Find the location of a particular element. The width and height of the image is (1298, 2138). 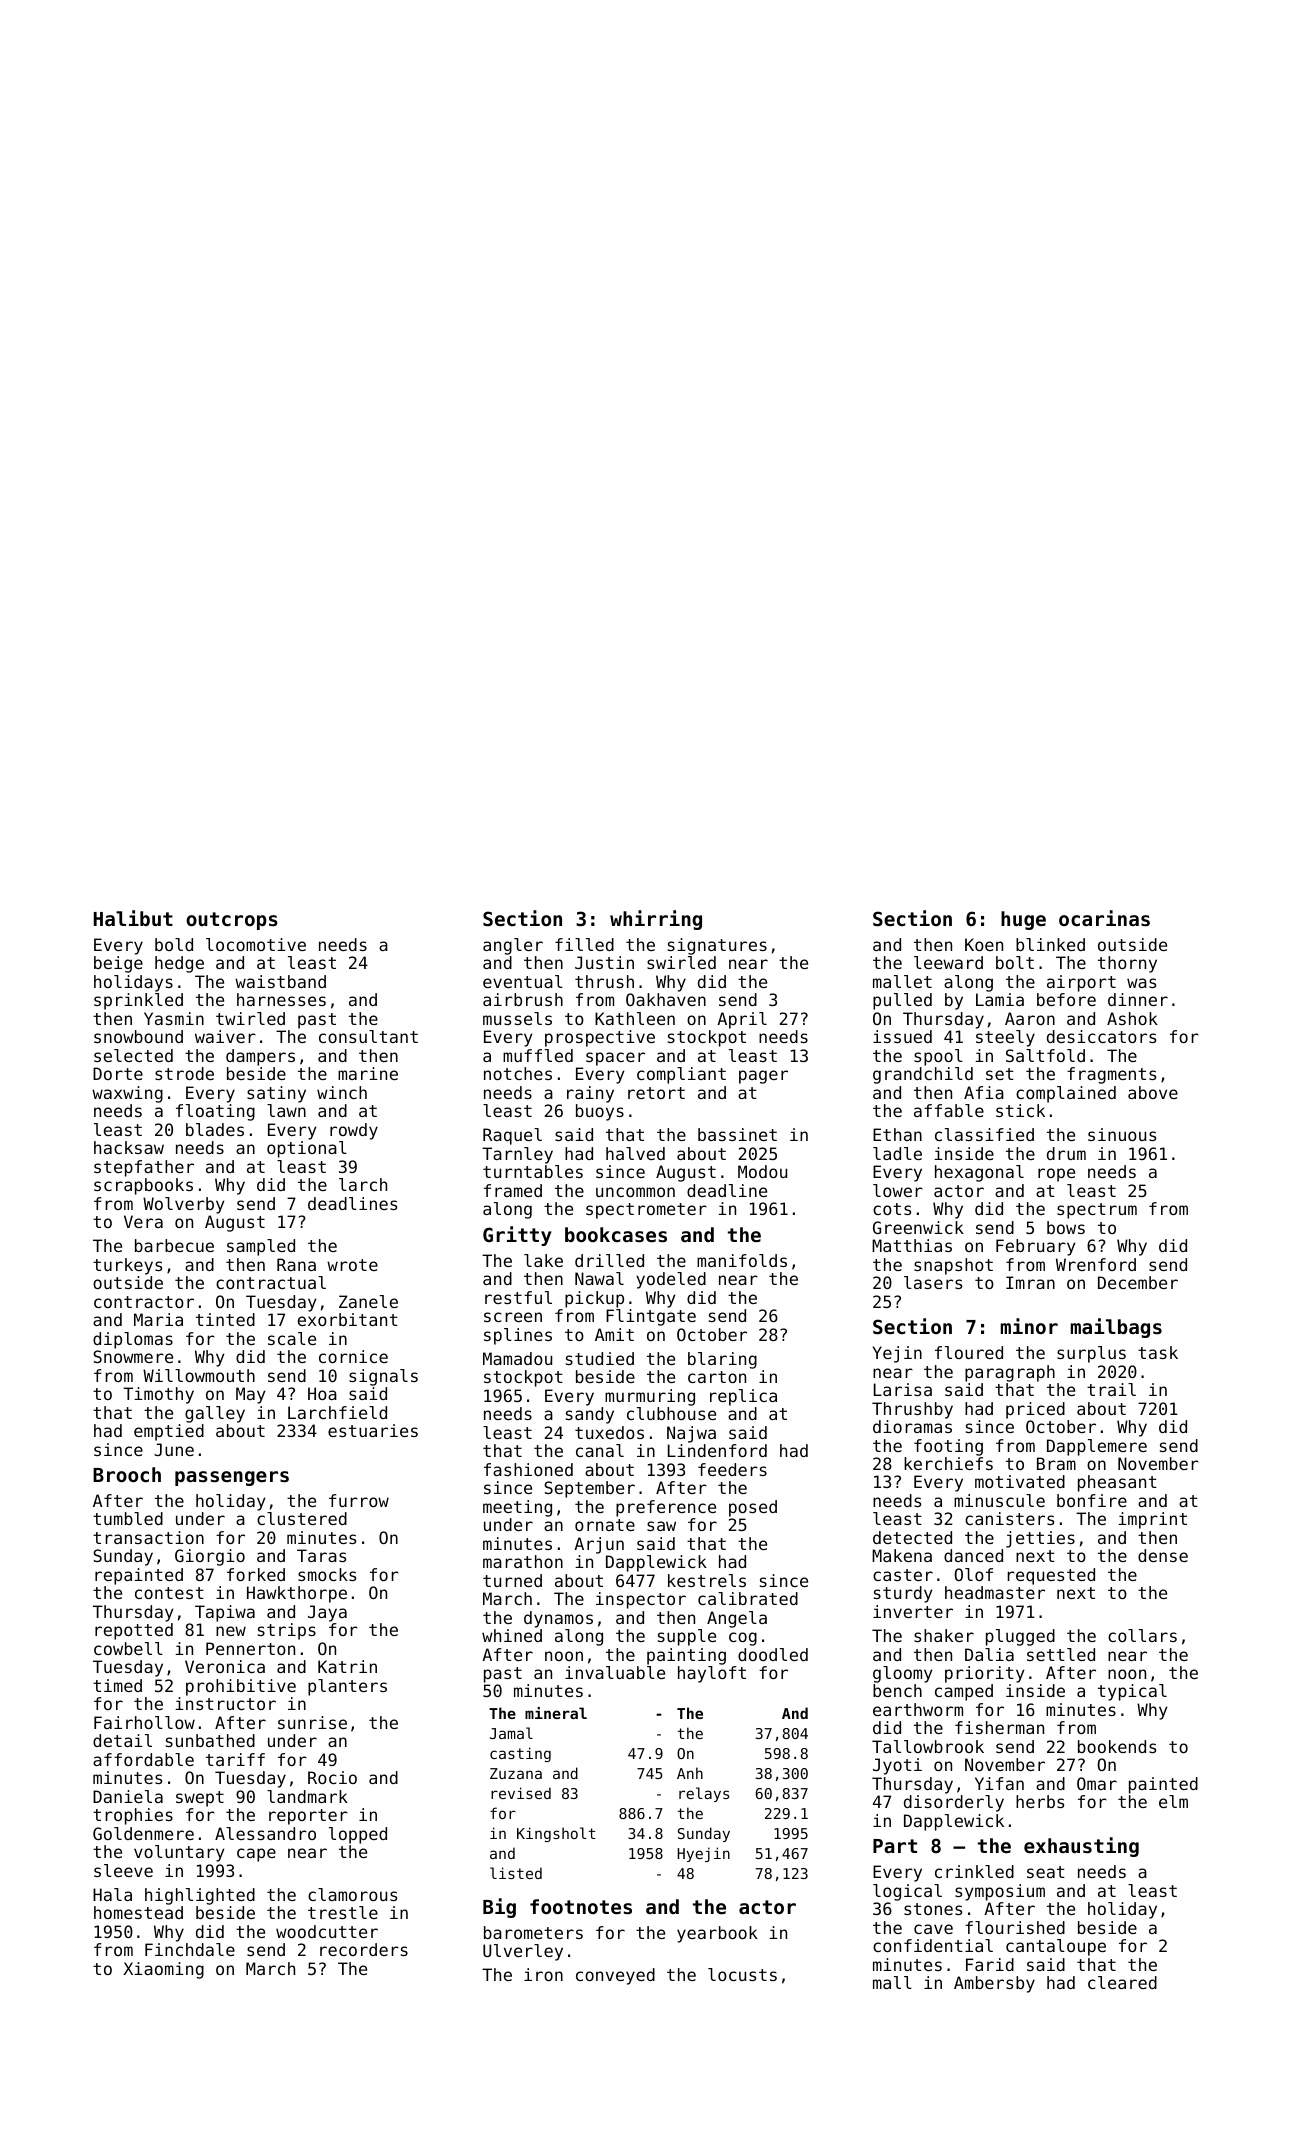

bassinet is located at coordinates (737, 1134).
